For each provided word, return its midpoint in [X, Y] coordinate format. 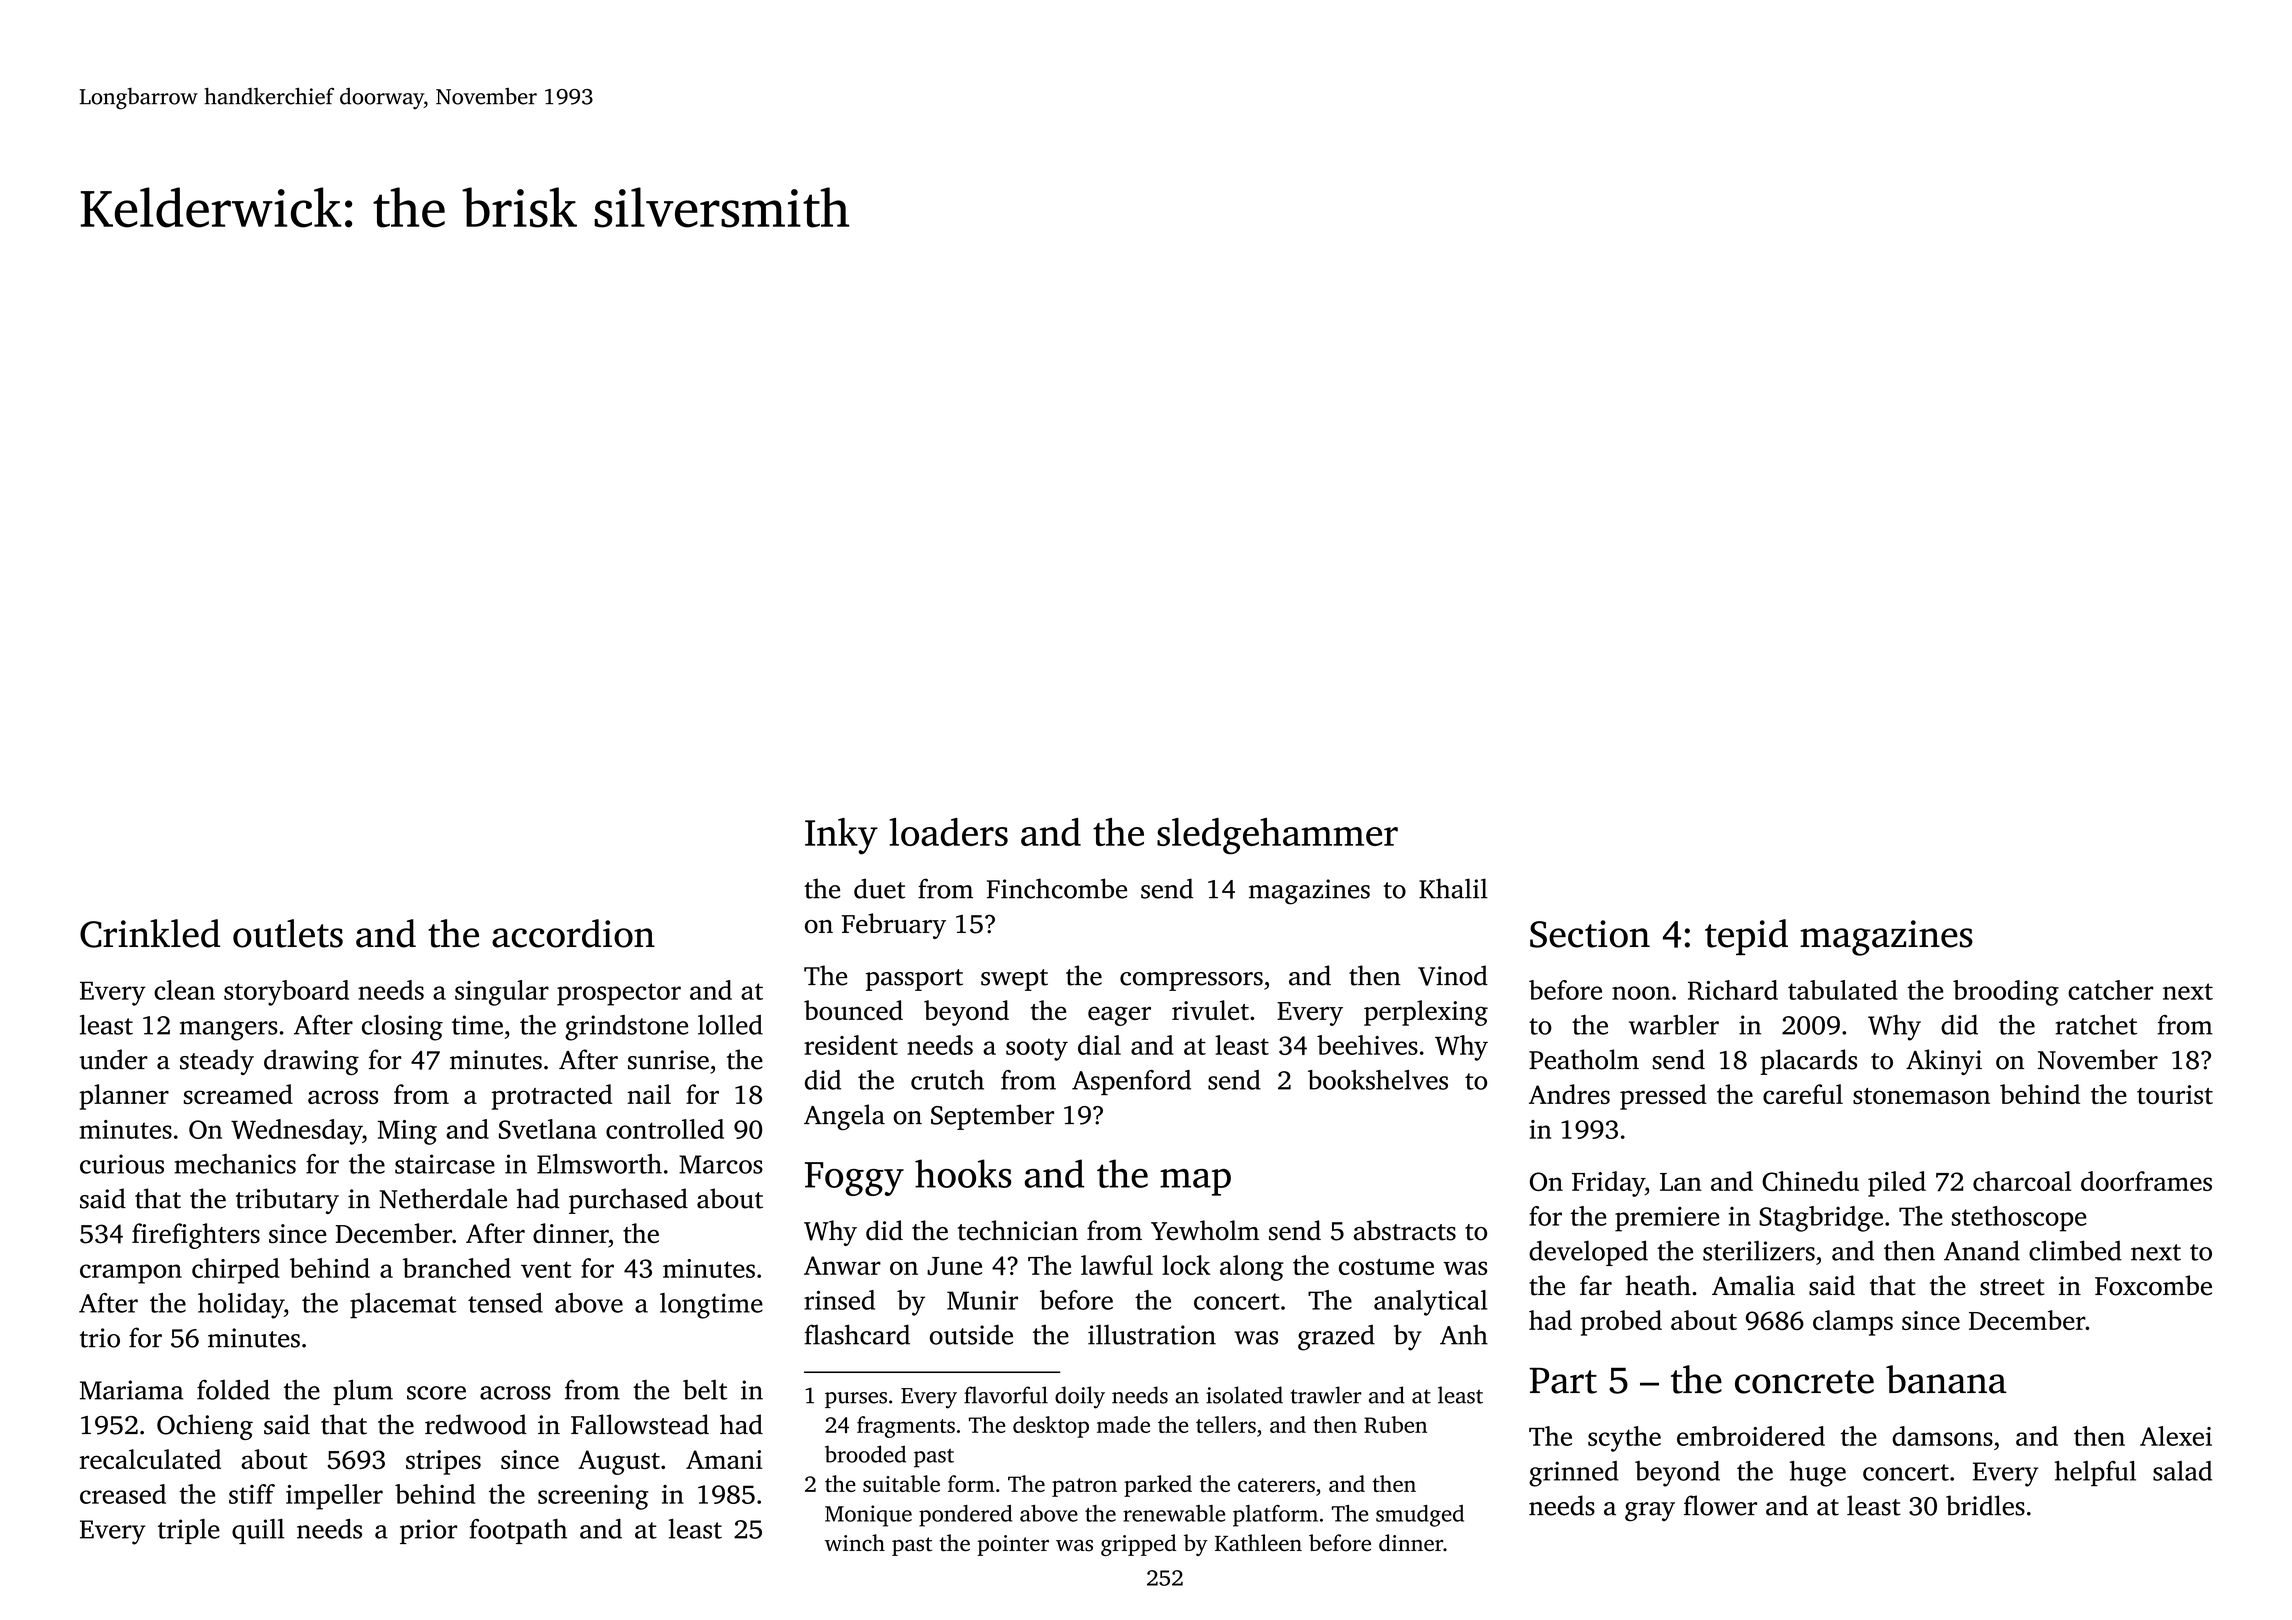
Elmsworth [599, 1164]
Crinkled [150, 933]
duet [879, 888]
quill [258, 1531]
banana [1946, 1379]
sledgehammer [1277, 836]
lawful [1117, 1265]
